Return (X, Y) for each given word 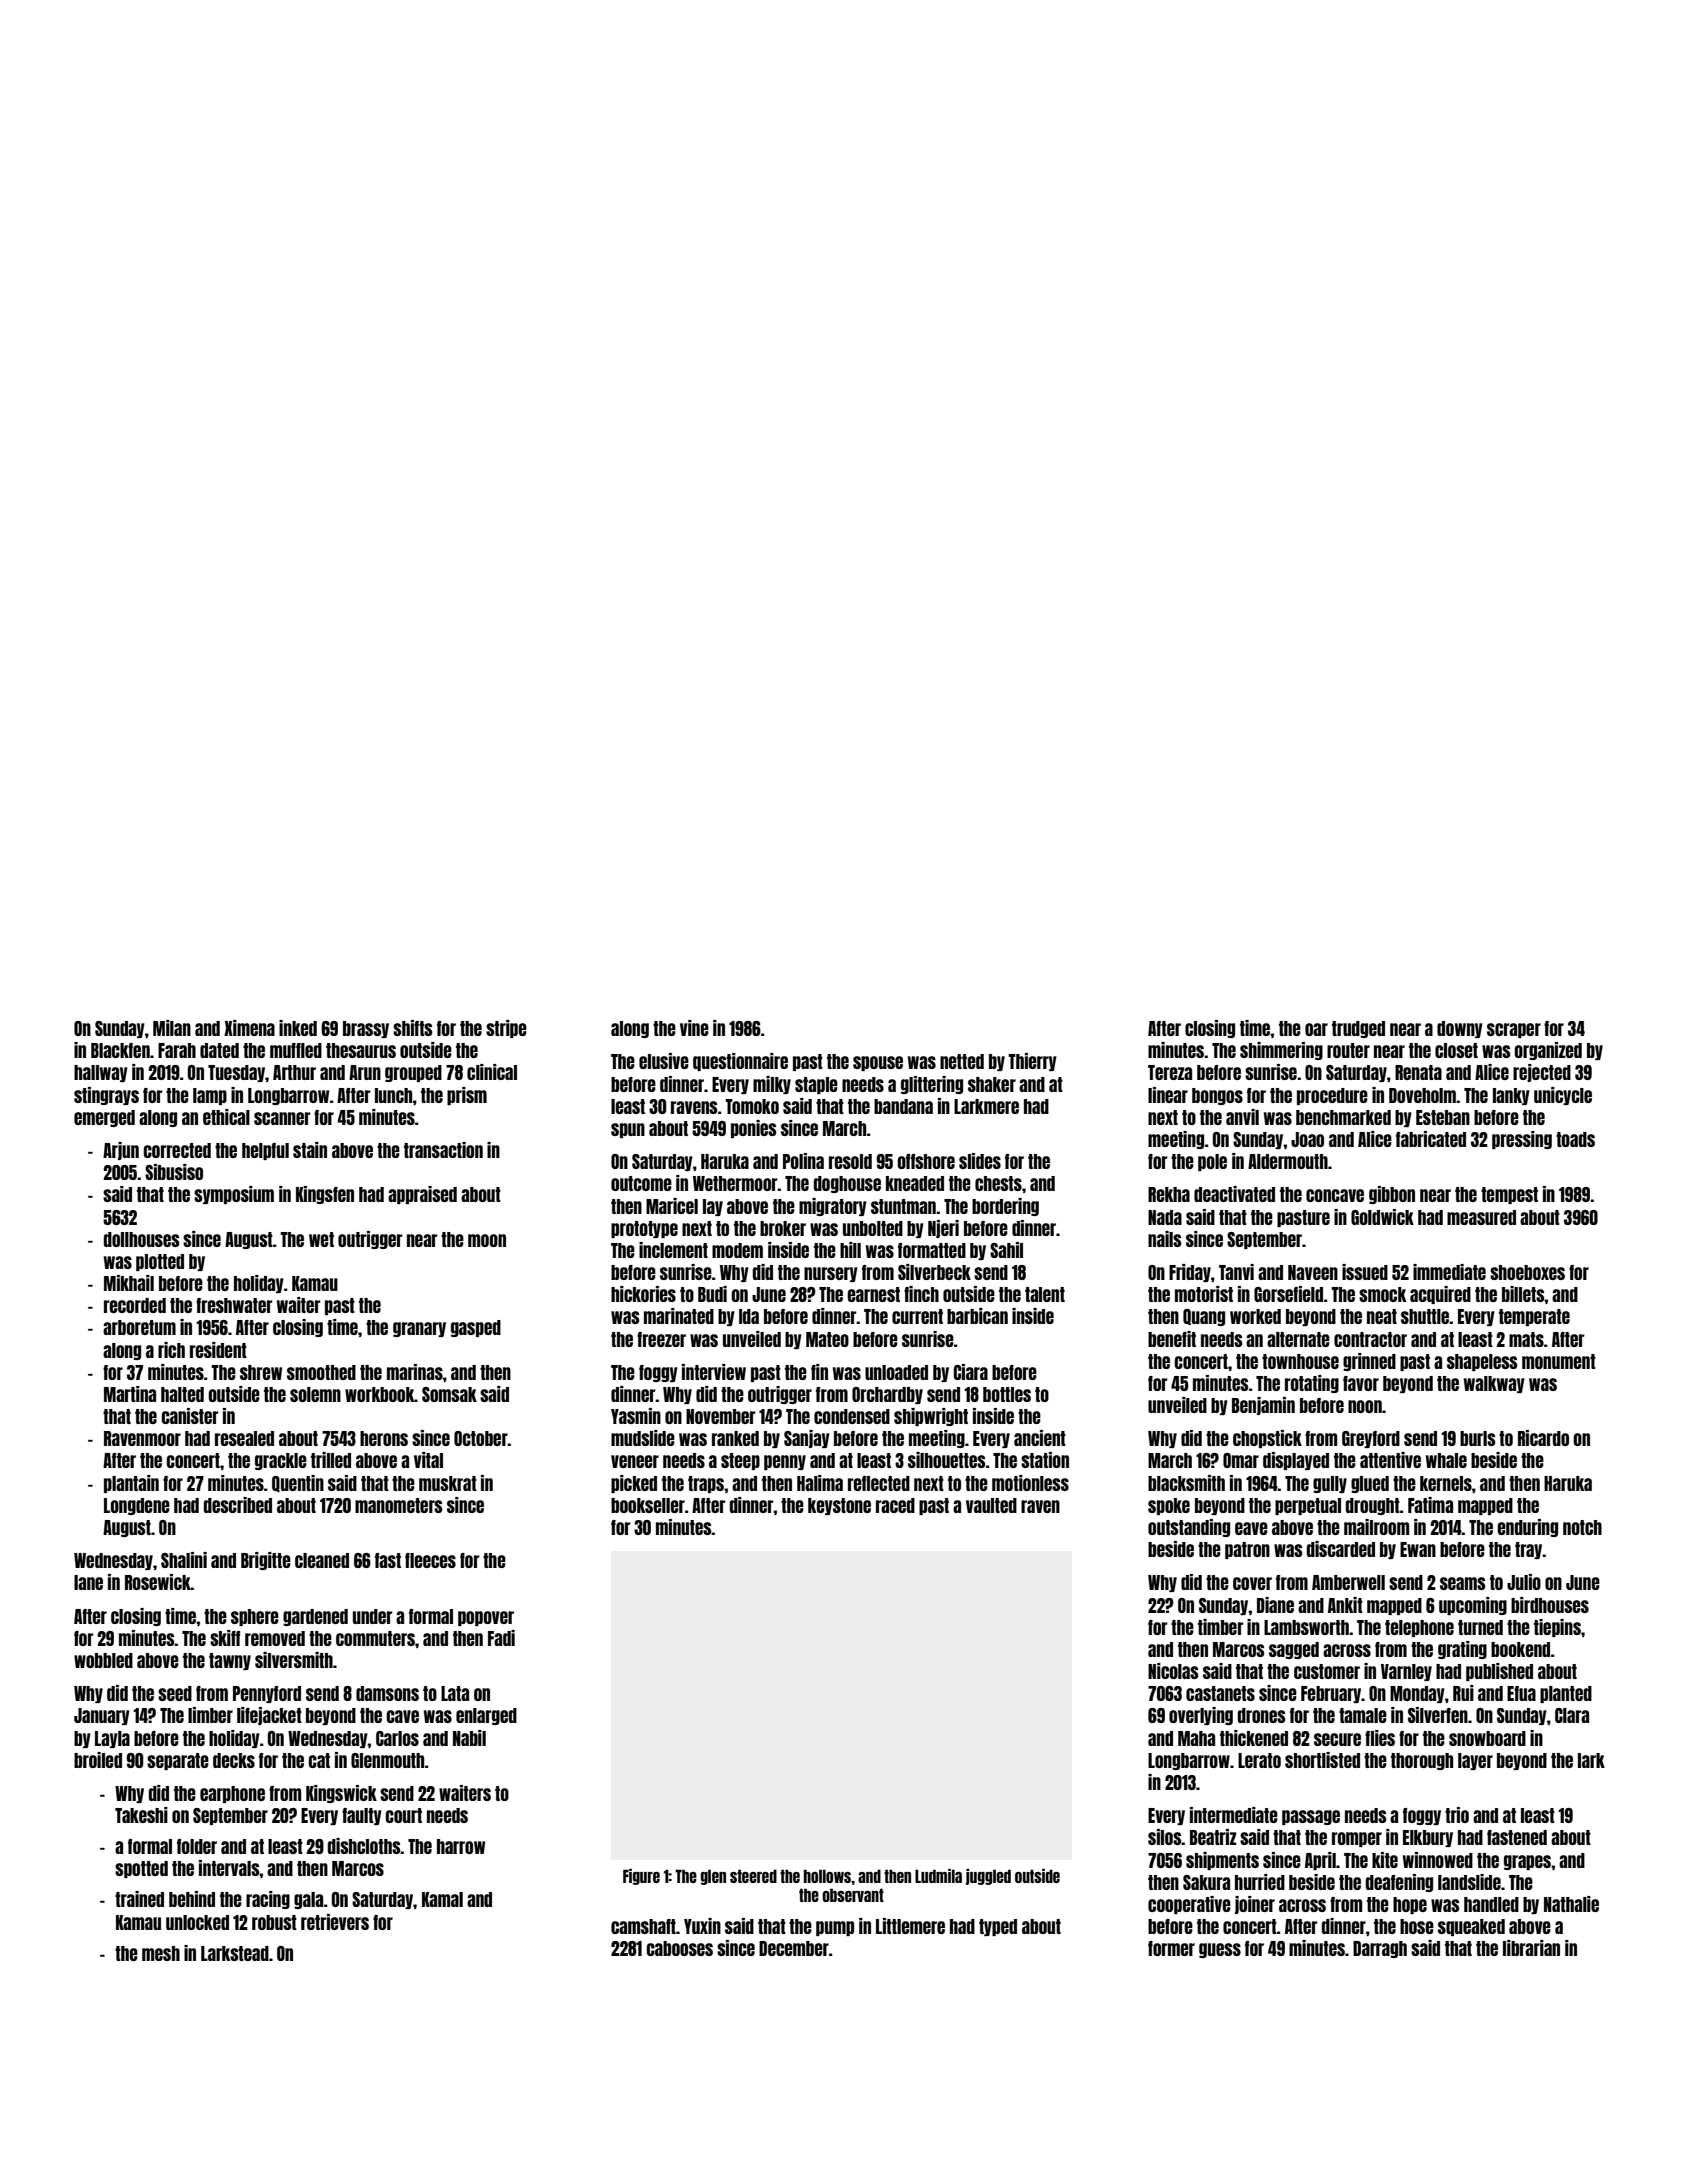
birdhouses (1550, 1605)
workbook (380, 1394)
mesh (161, 1953)
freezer (661, 1339)
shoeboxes (1527, 1272)
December (794, 1948)
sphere (255, 1617)
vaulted (991, 1505)
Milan (172, 1028)
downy (1460, 1029)
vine (694, 1028)
